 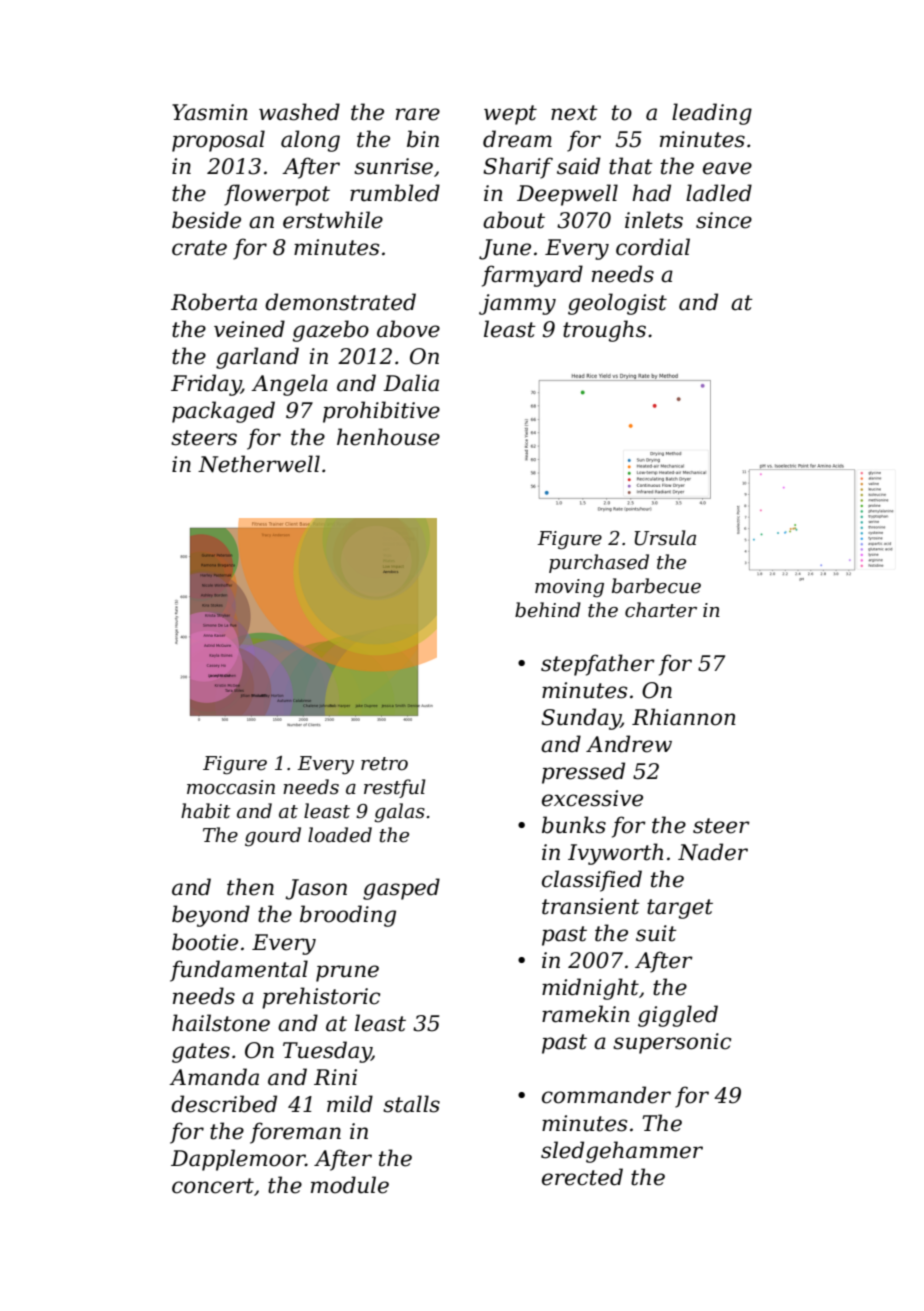 What do you see at coordinates (350, 1185) in the screenshot?
I see `module` at bounding box center [350, 1185].
